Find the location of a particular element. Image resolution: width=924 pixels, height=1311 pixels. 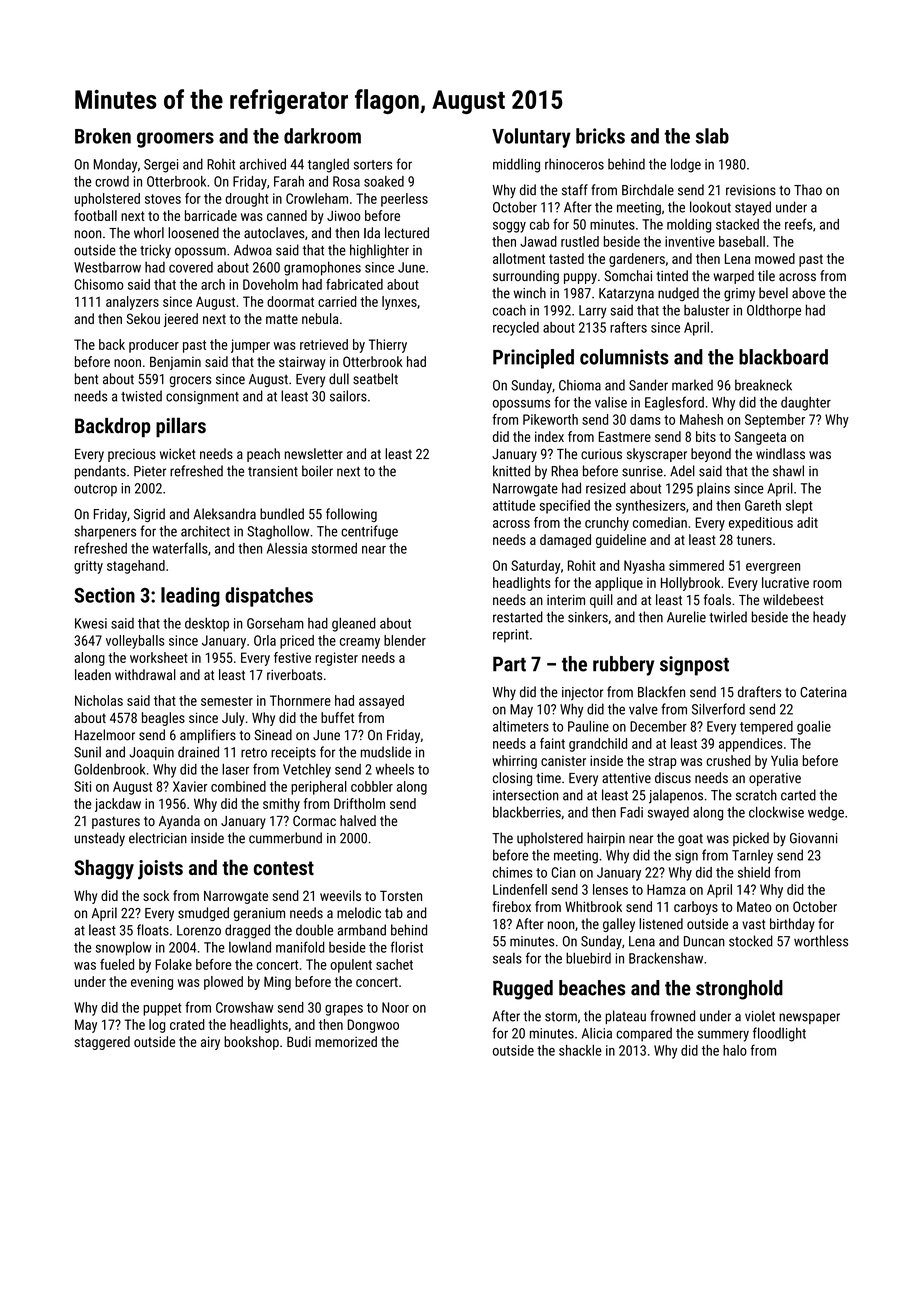

reefs is located at coordinates (799, 224).
